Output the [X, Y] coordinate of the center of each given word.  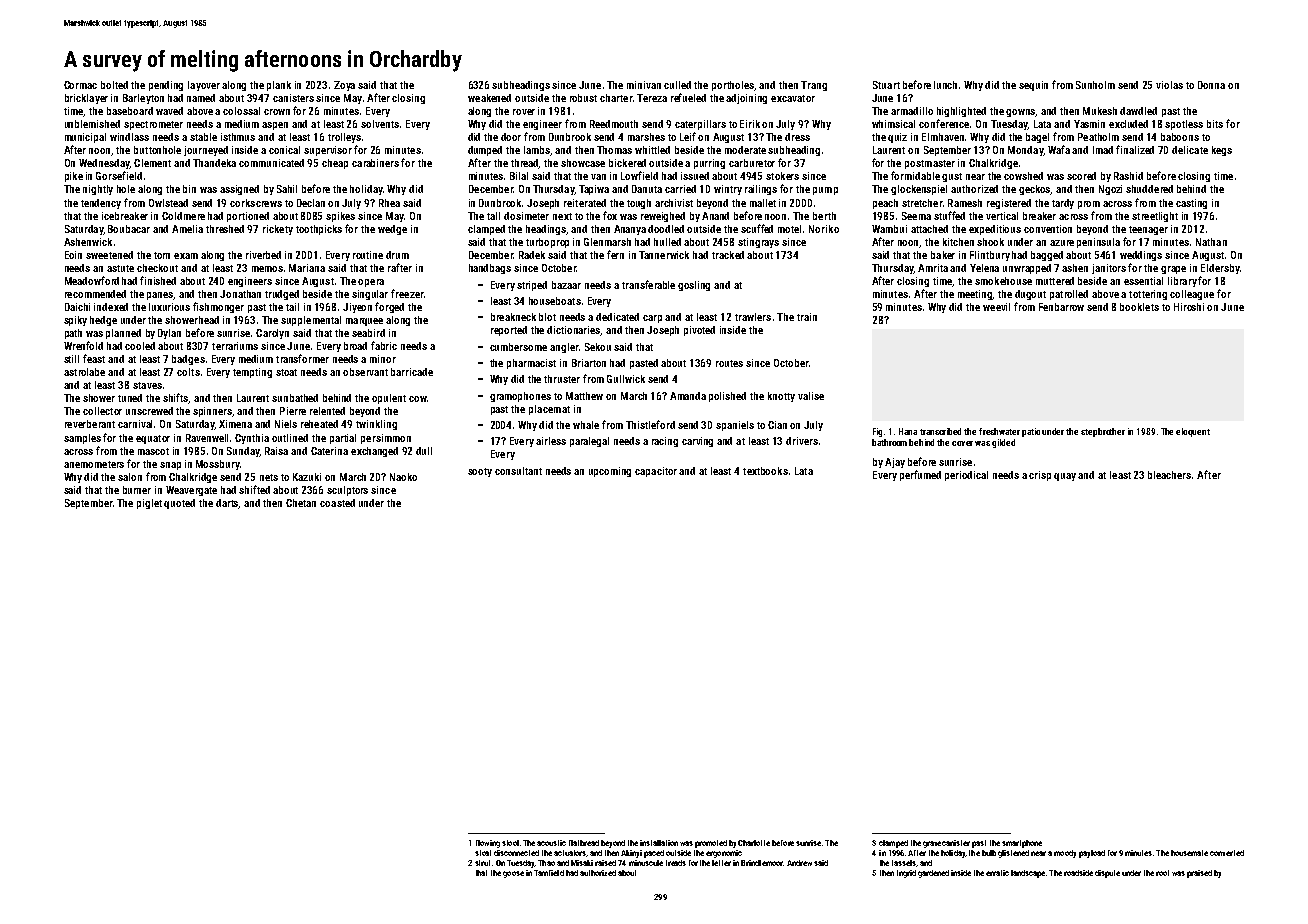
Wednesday [104, 164]
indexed [111, 307]
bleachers [1169, 475]
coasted [337, 503]
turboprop [547, 243]
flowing [488, 844]
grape [1173, 270]
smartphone [1022, 844]
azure [1062, 243]
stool [510, 843]
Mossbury [218, 465]
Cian [777, 425]
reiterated [585, 203]
